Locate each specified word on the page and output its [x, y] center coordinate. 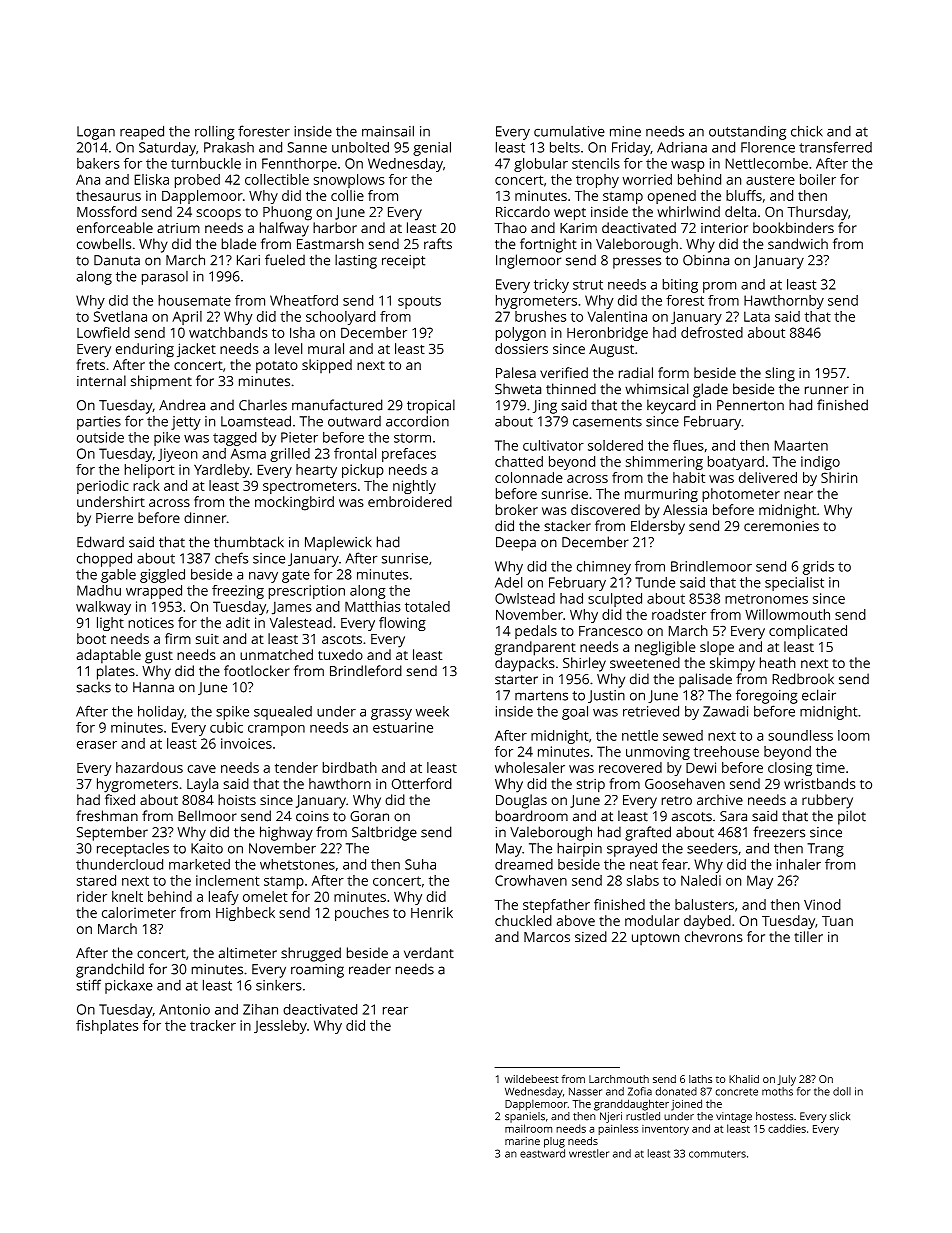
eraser [97, 745]
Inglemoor [528, 261]
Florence [768, 147]
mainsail [388, 131]
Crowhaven [531, 880]
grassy [391, 714]
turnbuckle [206, 163]
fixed [120, 799]
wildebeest [531, 1079]
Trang [825, 850]
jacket [196, 350]
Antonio [184, 1009]
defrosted [712, 332]
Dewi [701, 767]
